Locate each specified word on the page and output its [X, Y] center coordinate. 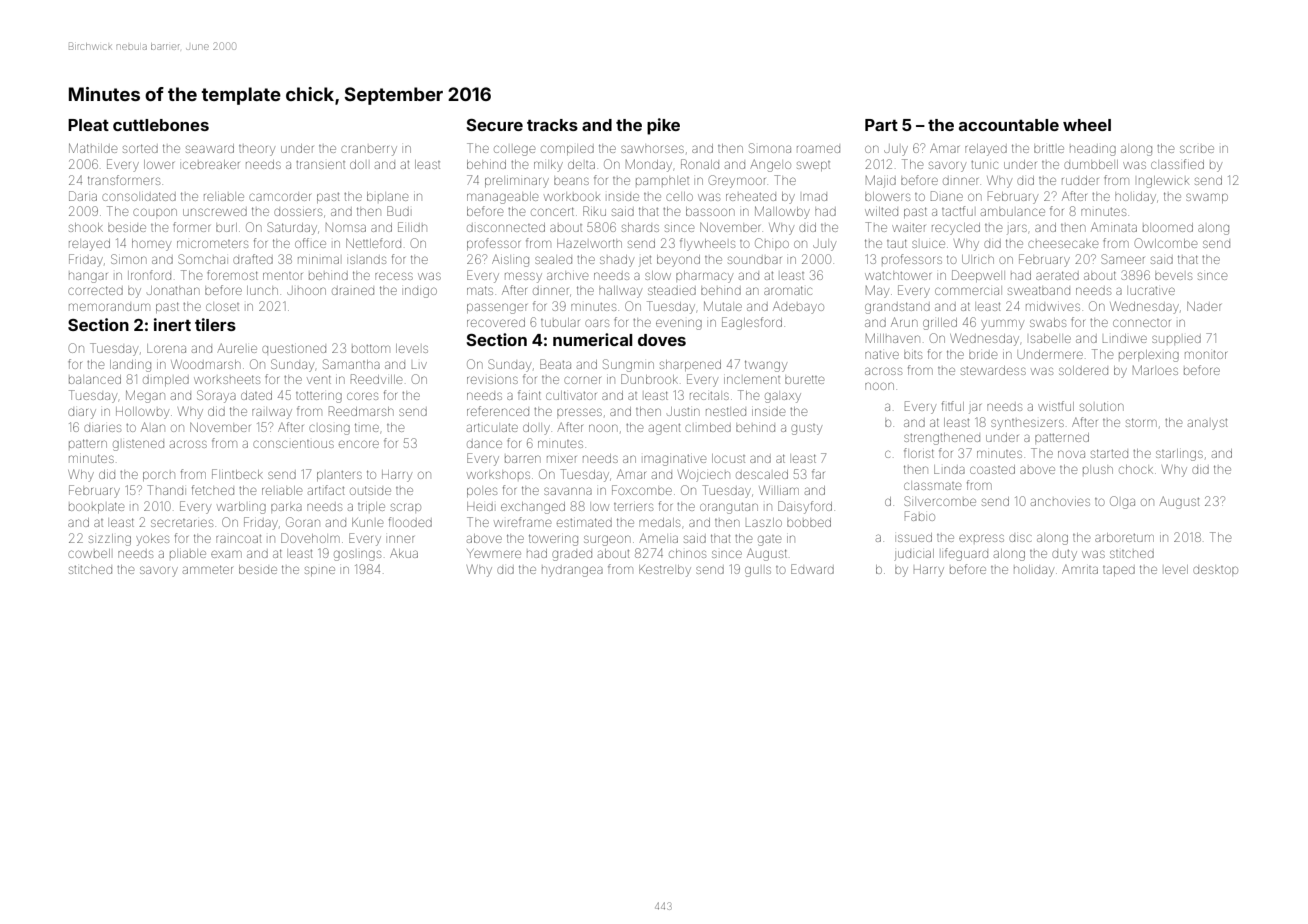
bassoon [710, 211]
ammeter [208, 569]
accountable [1009, 125]
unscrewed [215, 212]
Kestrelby [665, 571]
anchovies [1060, 502]
